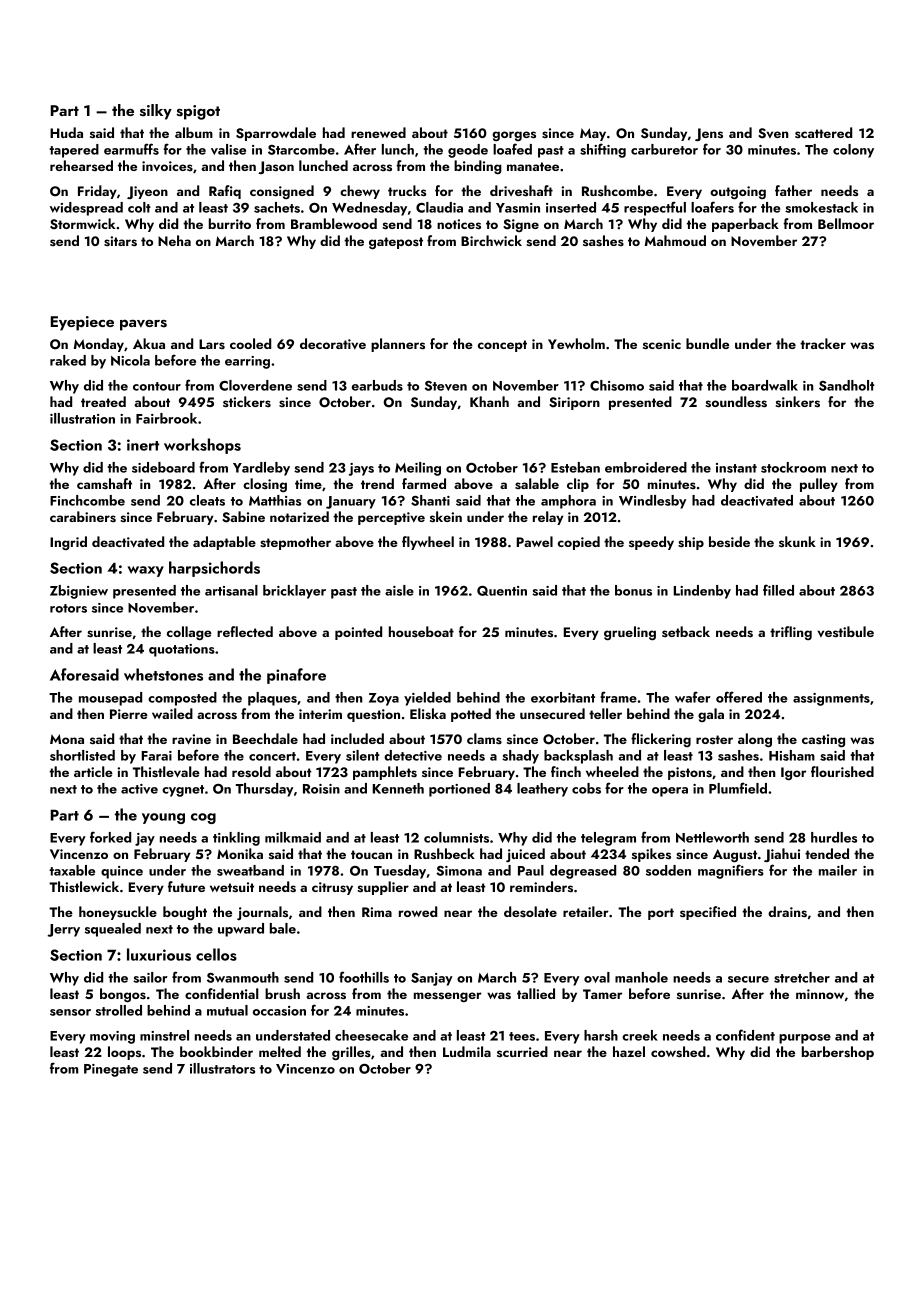  Describe the element at coordinates (293, 837) in the page. I see `milkmaid` at that location.
